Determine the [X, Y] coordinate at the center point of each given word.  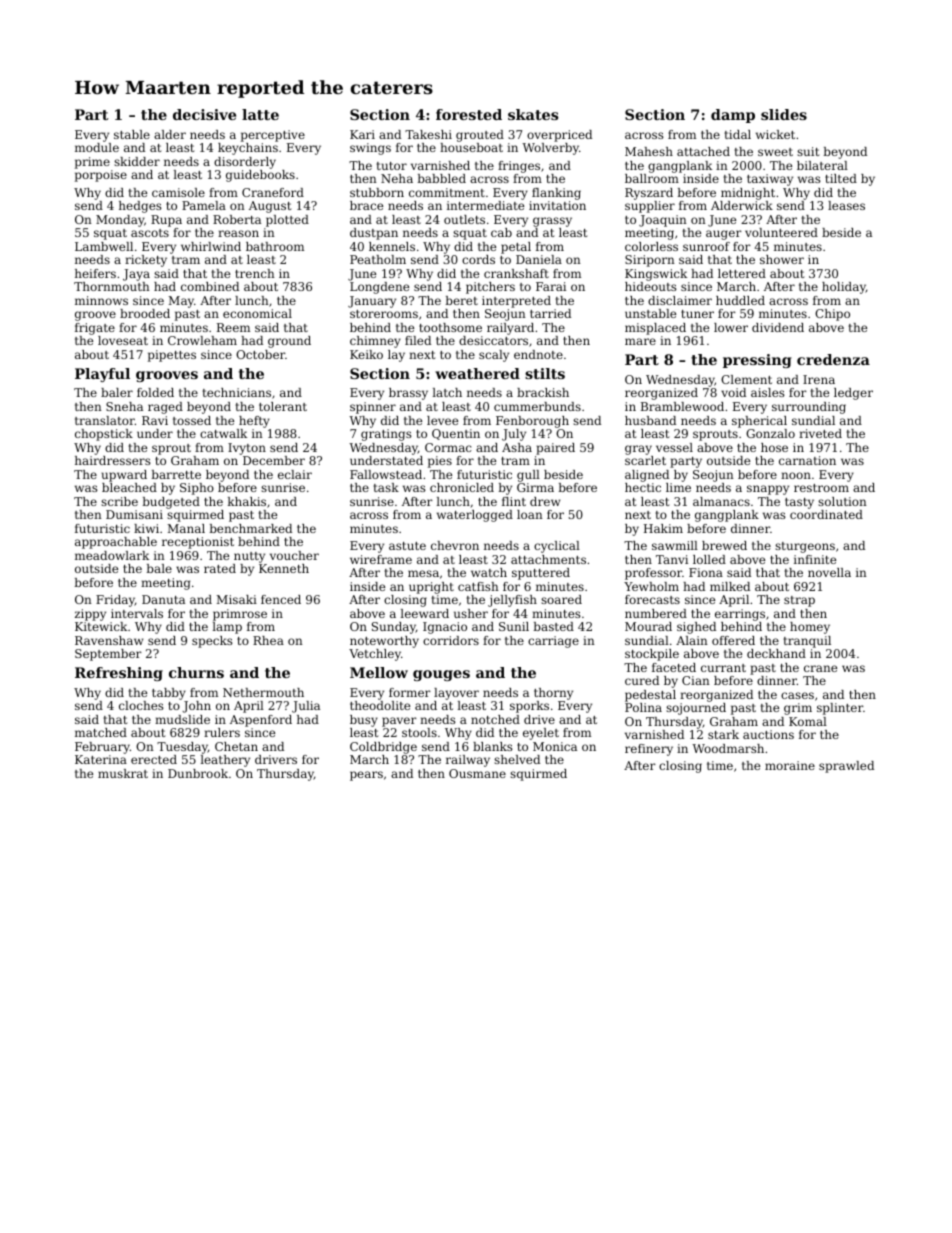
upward [124, 476]
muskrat [123, 773]
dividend [778, 327]
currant [723, 668]
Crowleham [202, 340]
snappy [768, 490]
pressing [757, 361]
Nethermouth [263, 692]
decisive [204, 114]
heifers [95, 273]
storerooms [384, 314]
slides [784, 114]
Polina [643, 707]
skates [533, 114]
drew [545, 501]
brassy [408, 394]
